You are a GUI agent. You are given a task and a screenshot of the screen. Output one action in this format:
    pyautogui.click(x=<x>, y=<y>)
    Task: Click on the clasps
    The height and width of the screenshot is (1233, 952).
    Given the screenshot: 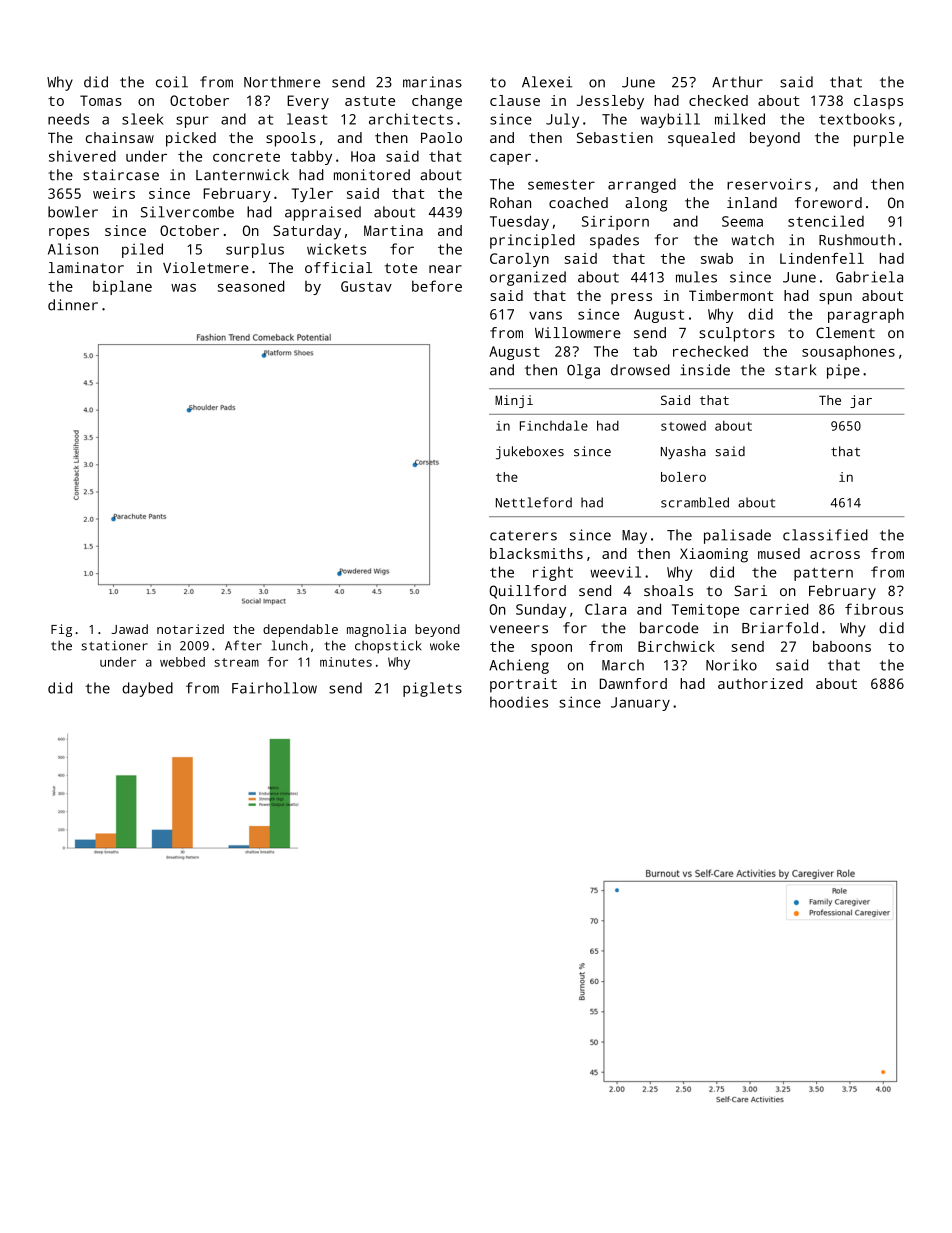 What is the action you would take?
    pyautogui.click(x=878, y=102)
